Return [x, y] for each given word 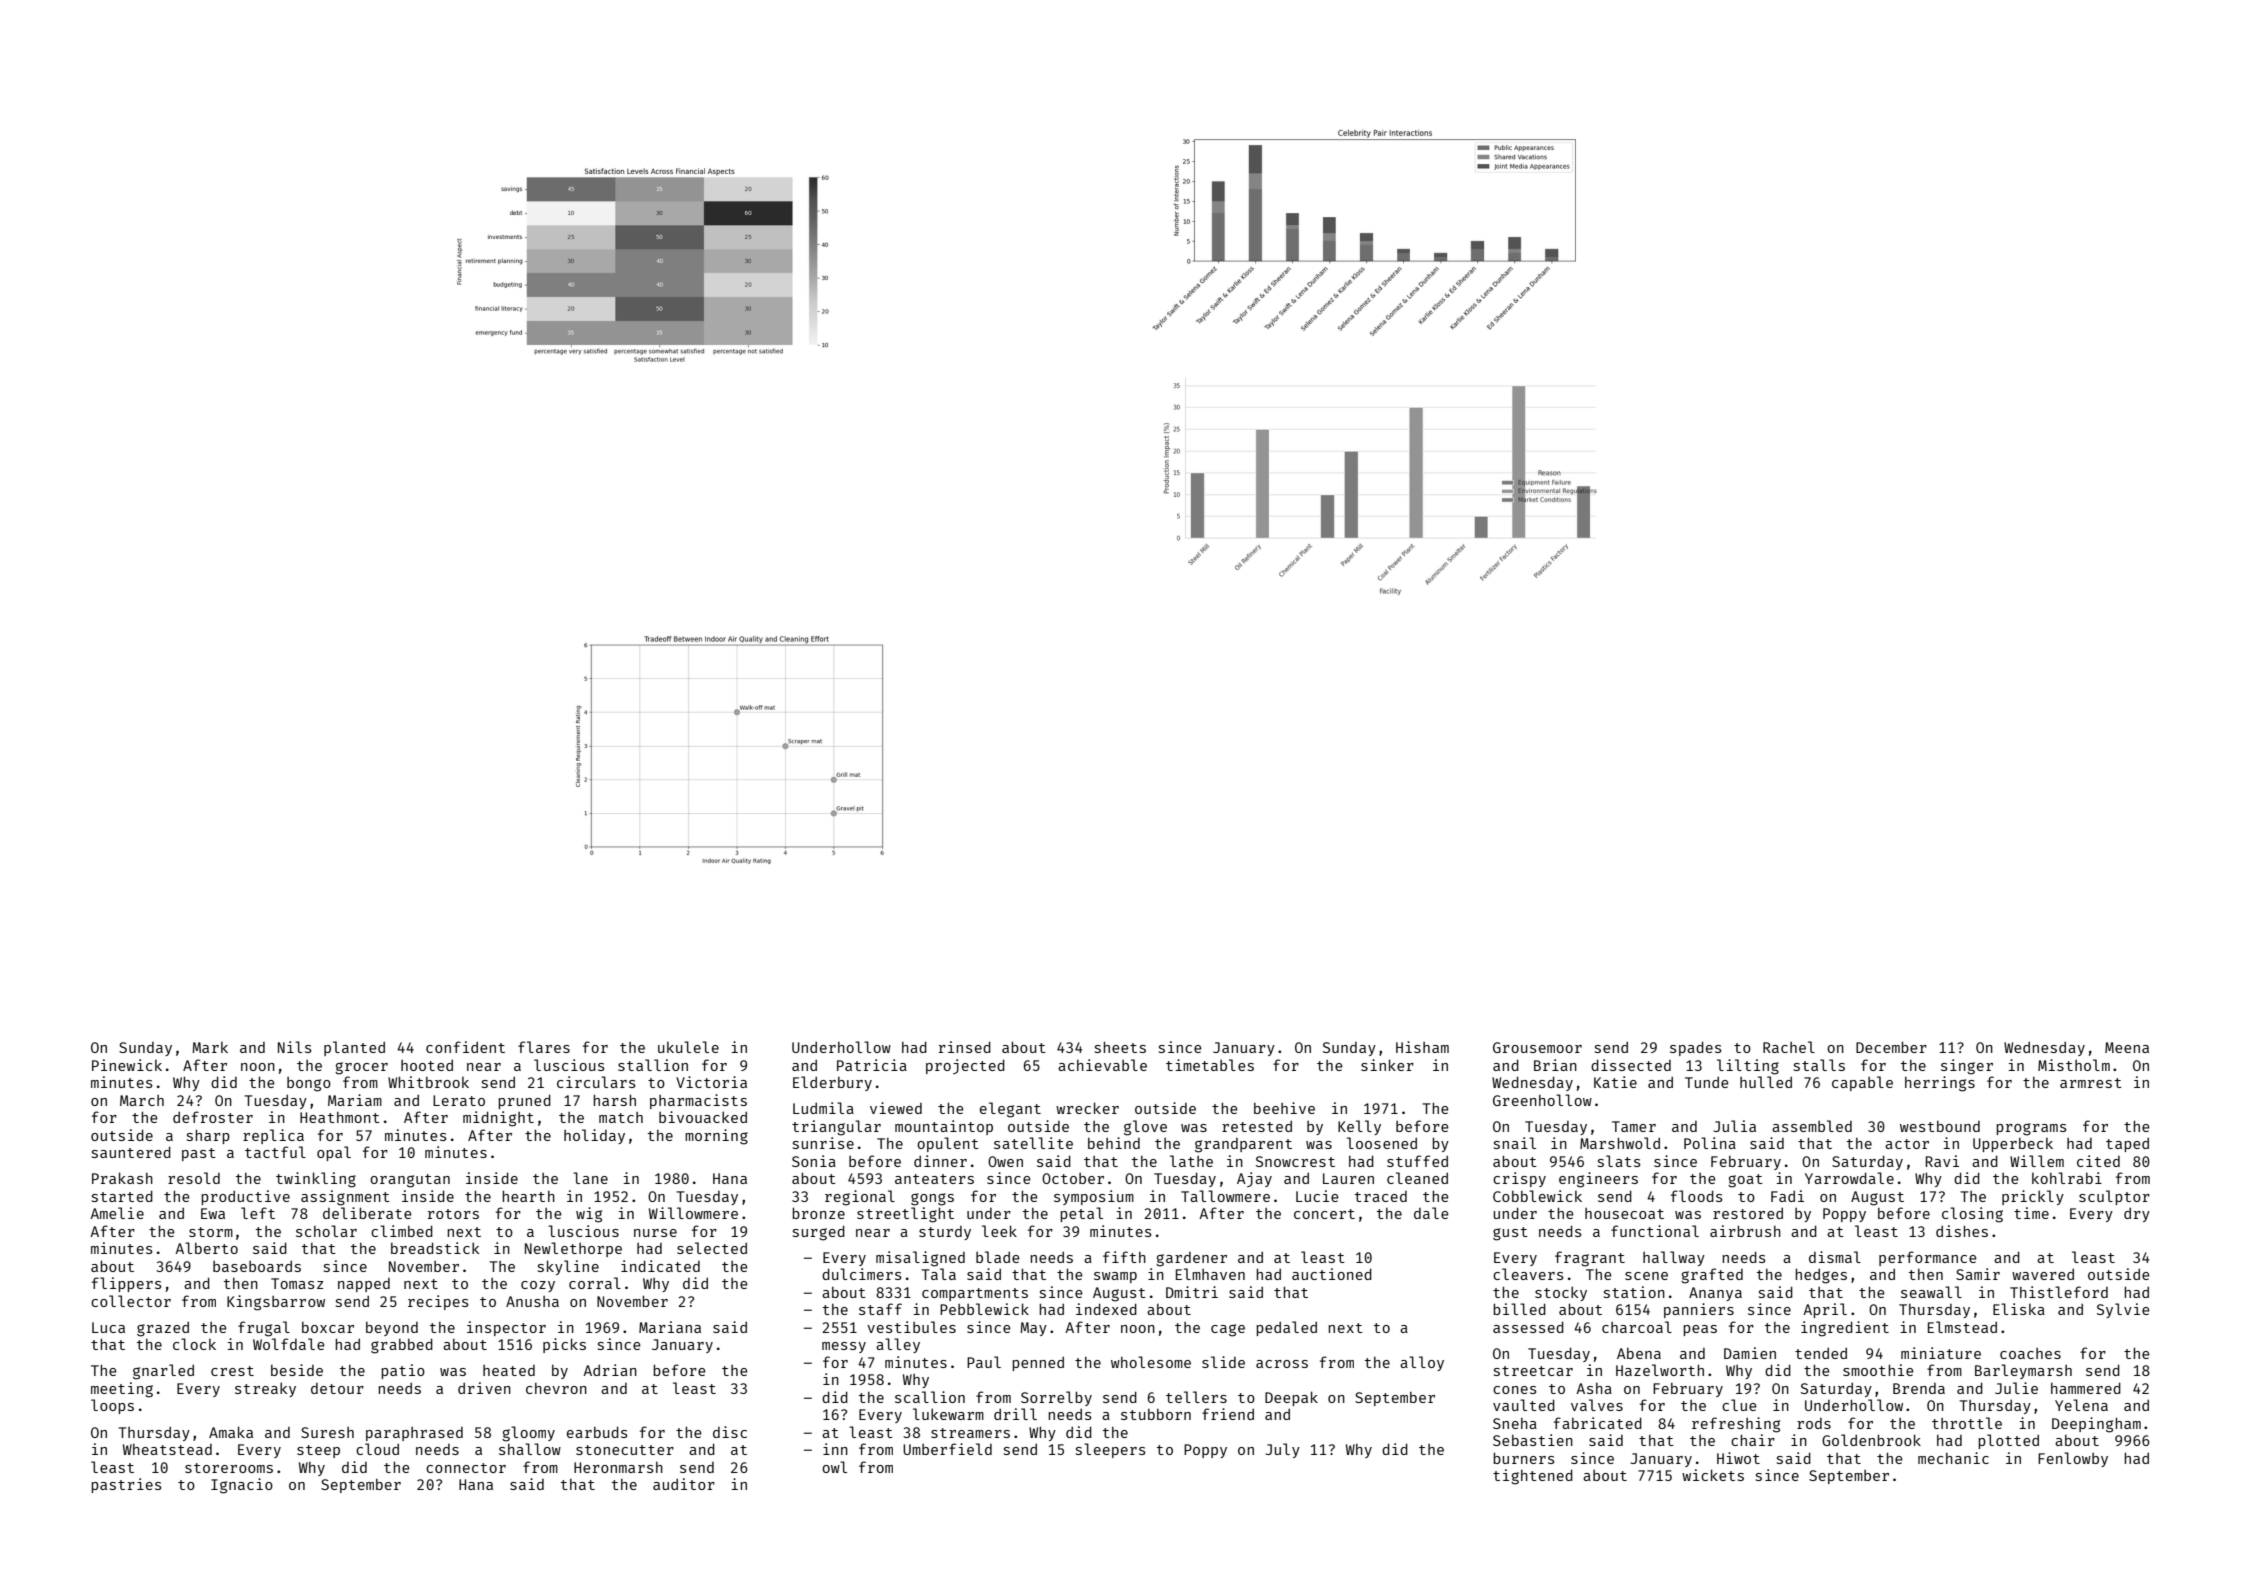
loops [112, 1406]
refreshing [1736, 1425]
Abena [1639, 1353]
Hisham [1422, 1047]
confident [465, 1047]
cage [1228, 1330]
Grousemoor [1537, 1047]
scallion [930, 1397]
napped [364, 1285]
